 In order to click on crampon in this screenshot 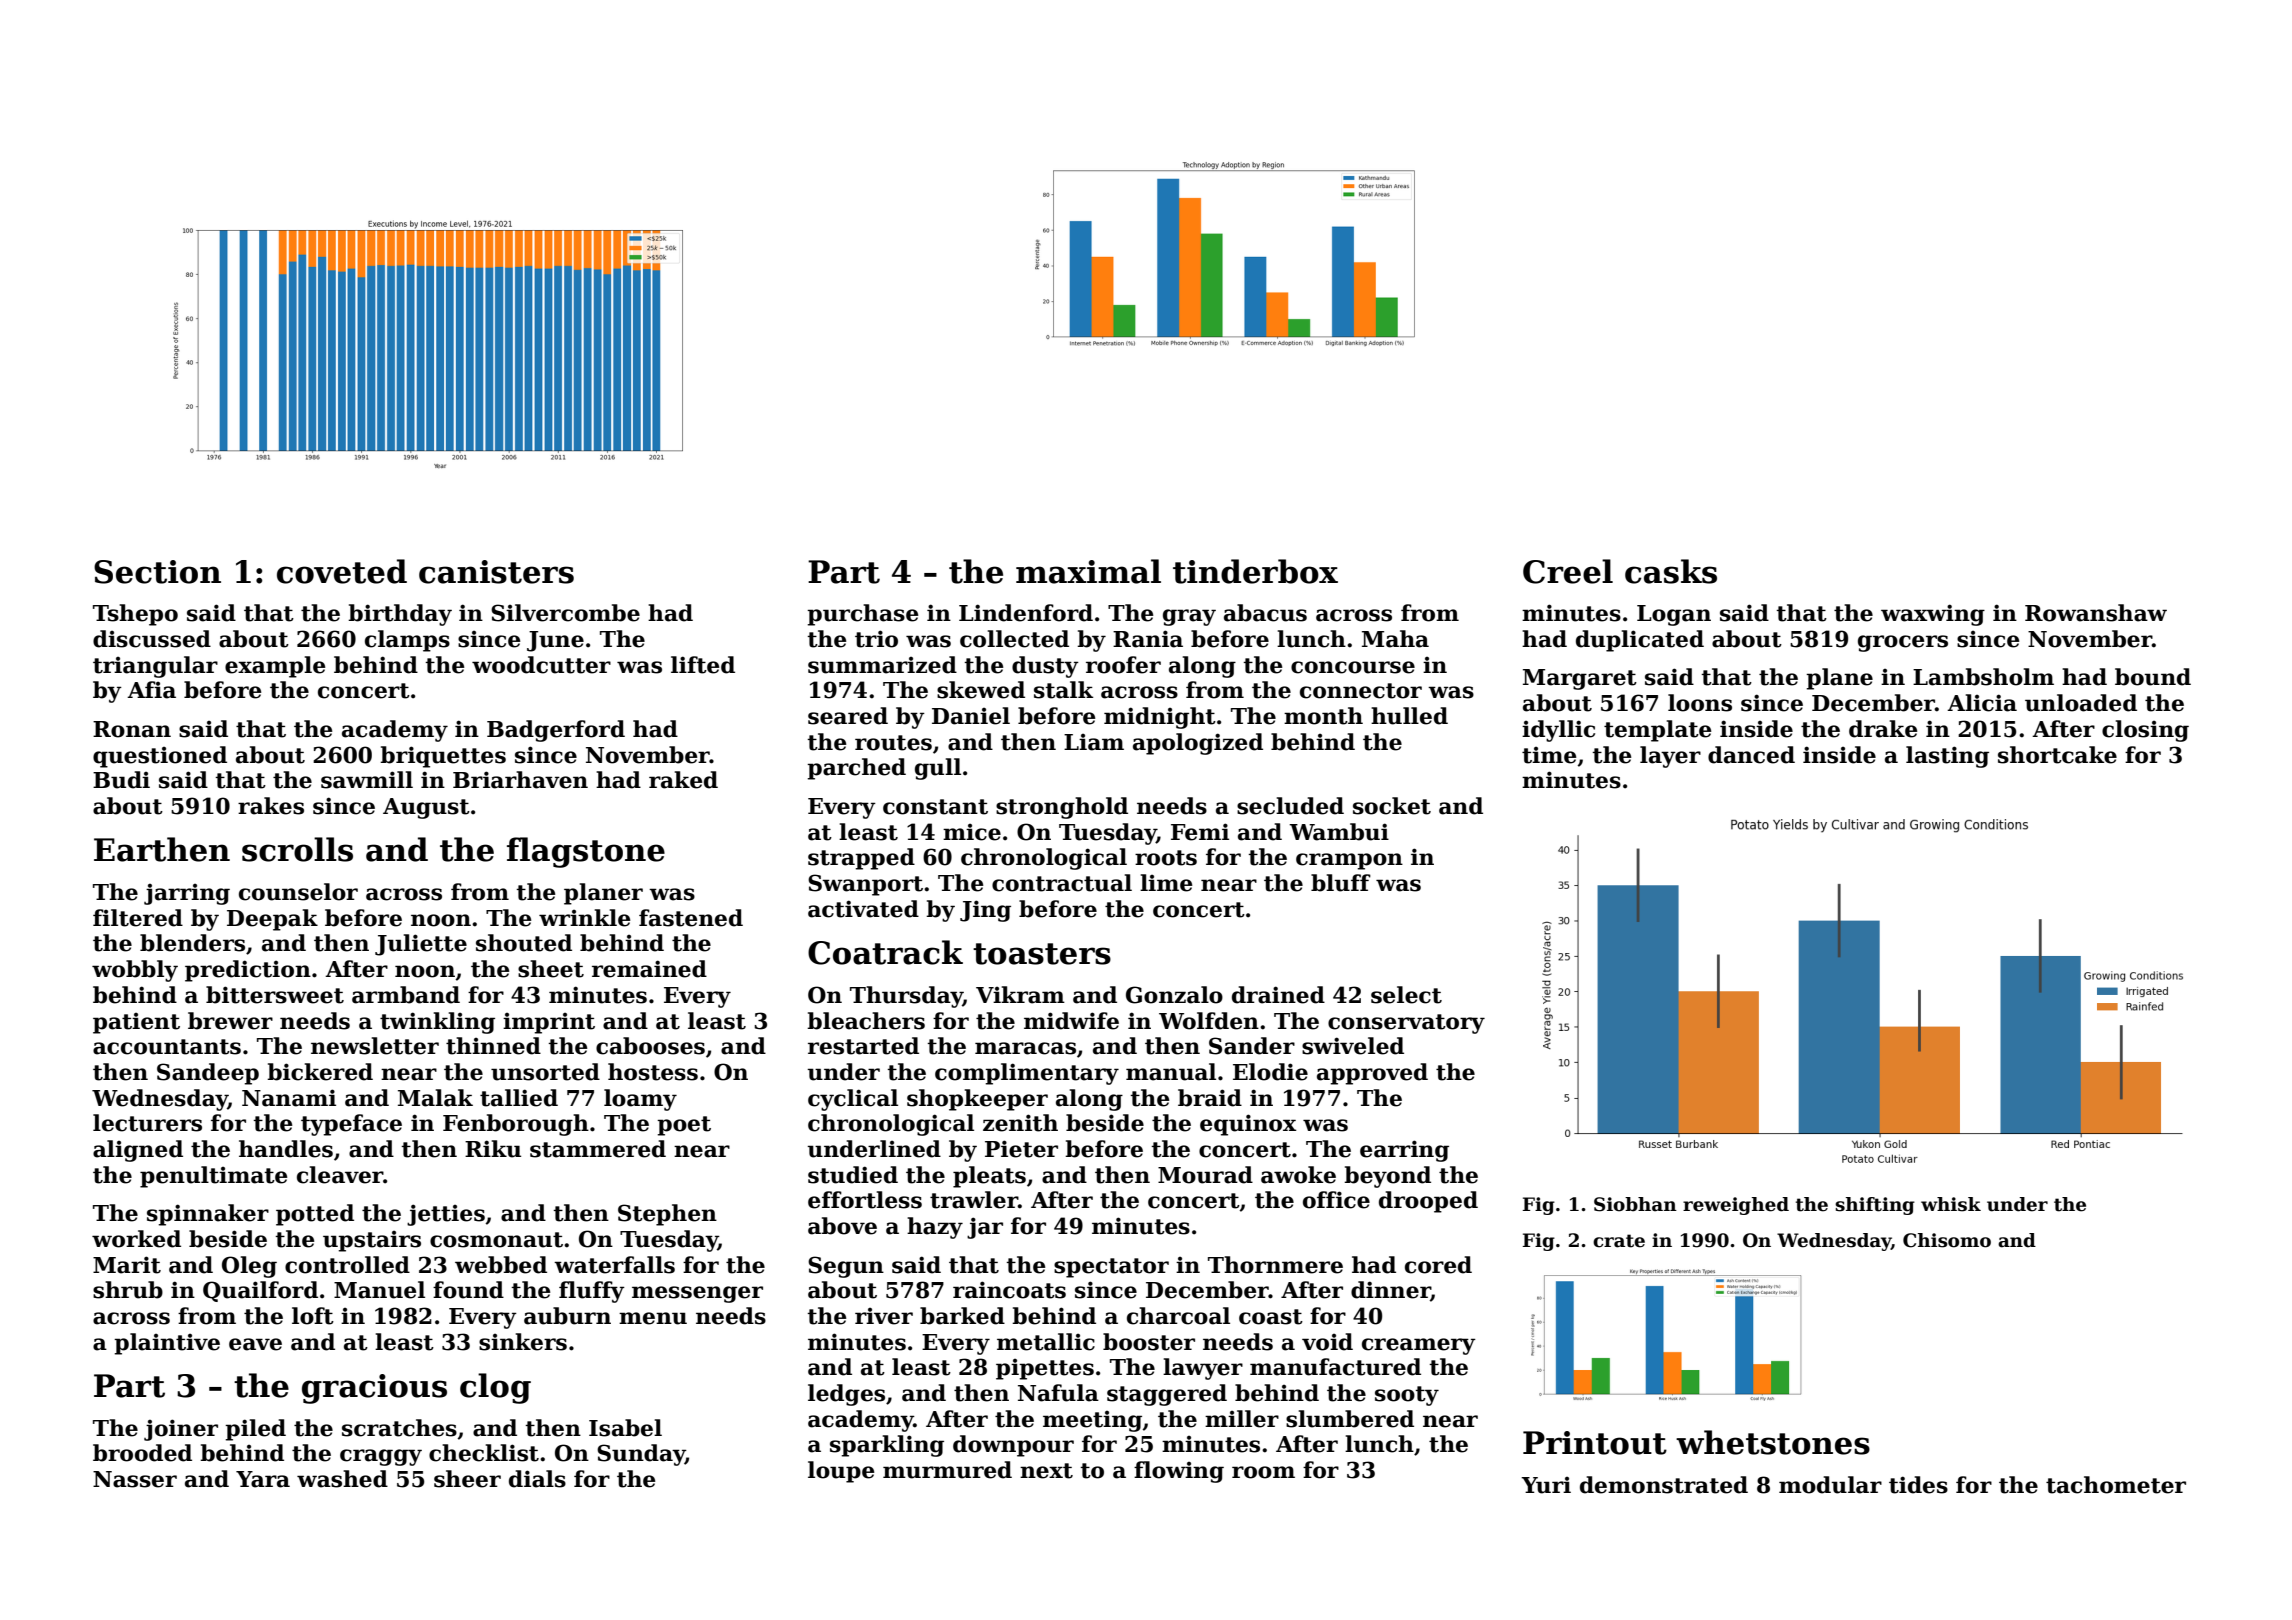, I will do `click(1349, 861)`.
